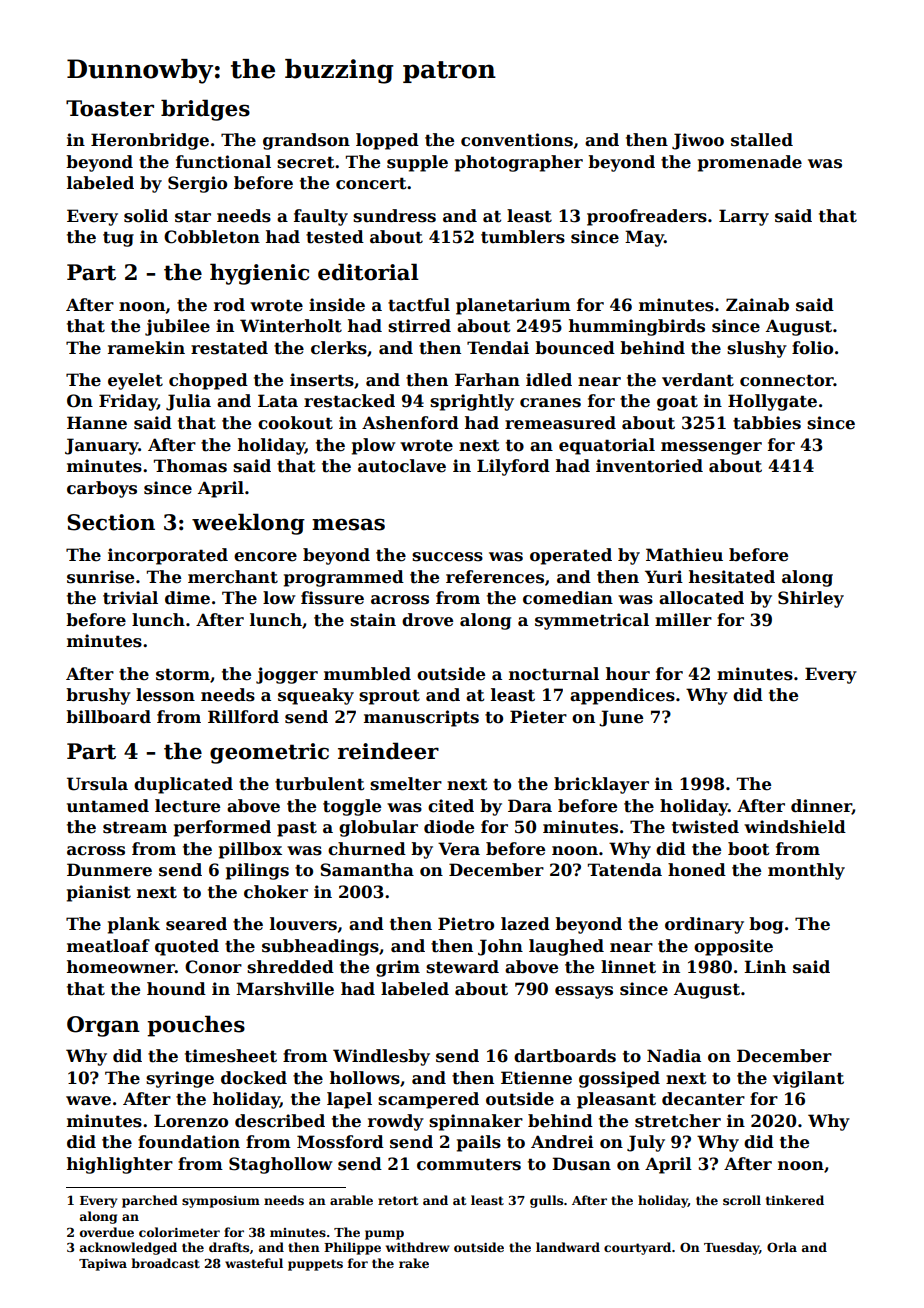 The image size is (924, 1308). I want to click on tug, so click(118, 239).
